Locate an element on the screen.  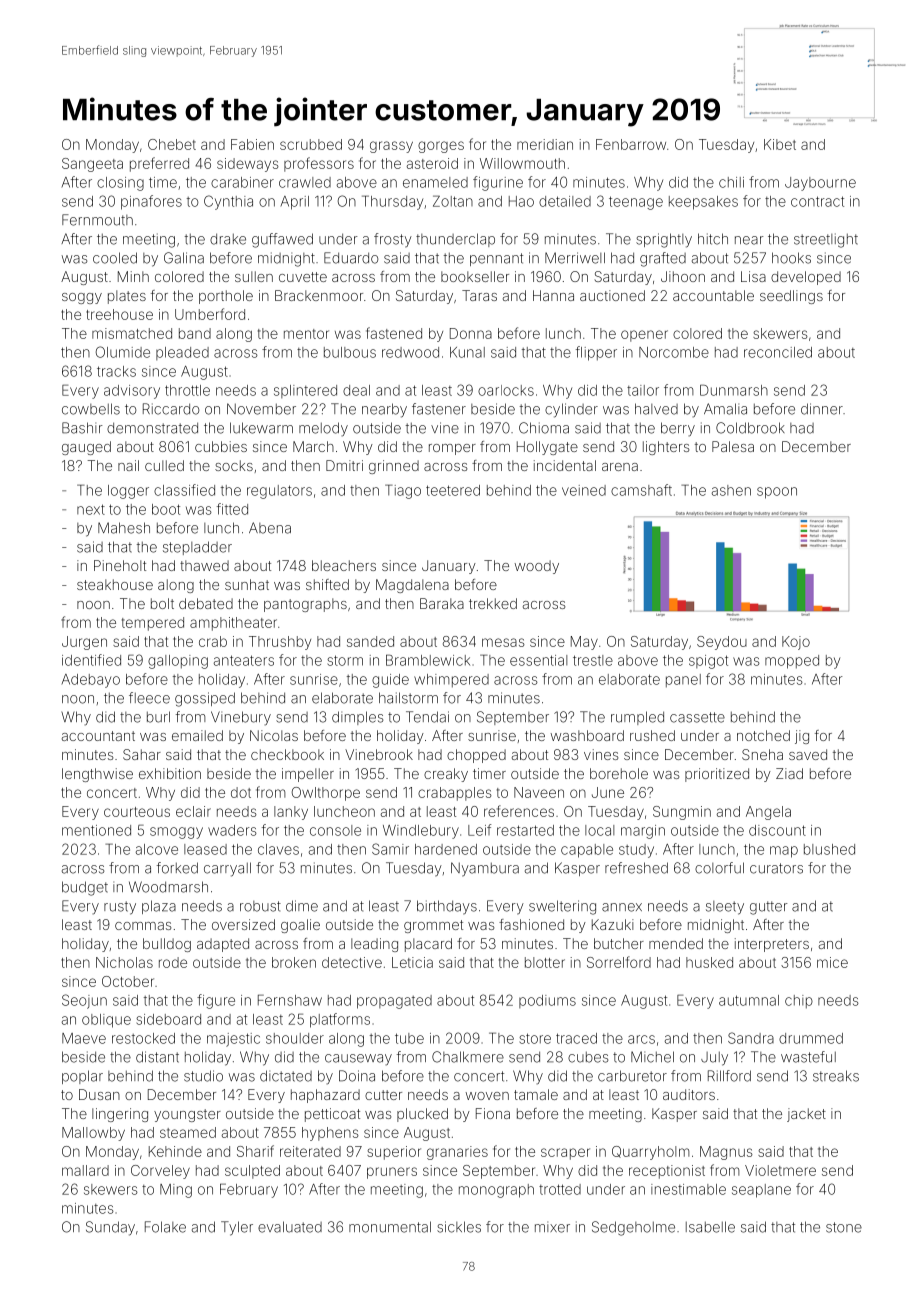
Fiona is located at coordinates (493, 1113).
